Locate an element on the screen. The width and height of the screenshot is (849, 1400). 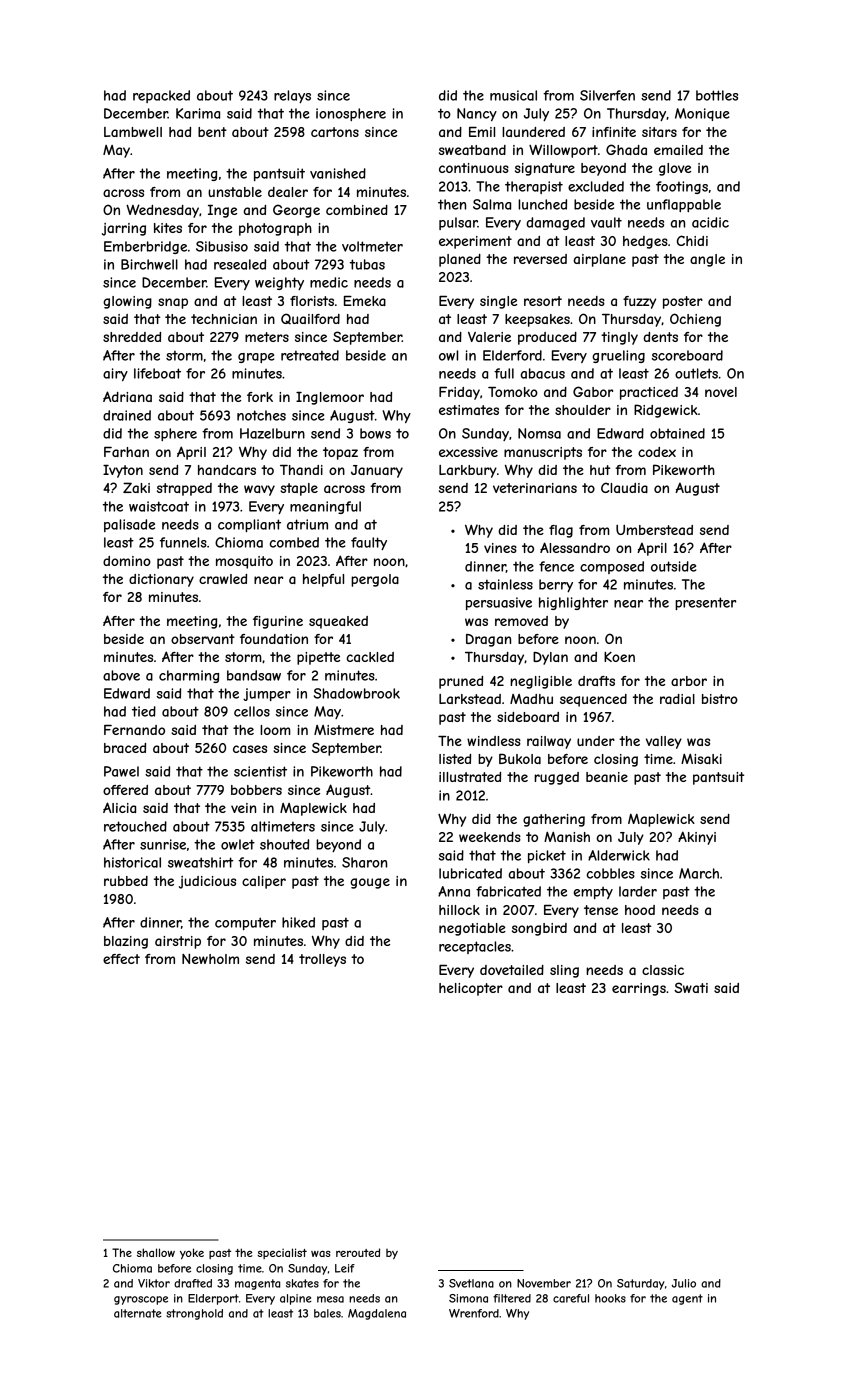
bales is located at coordinates (327, 1313).
